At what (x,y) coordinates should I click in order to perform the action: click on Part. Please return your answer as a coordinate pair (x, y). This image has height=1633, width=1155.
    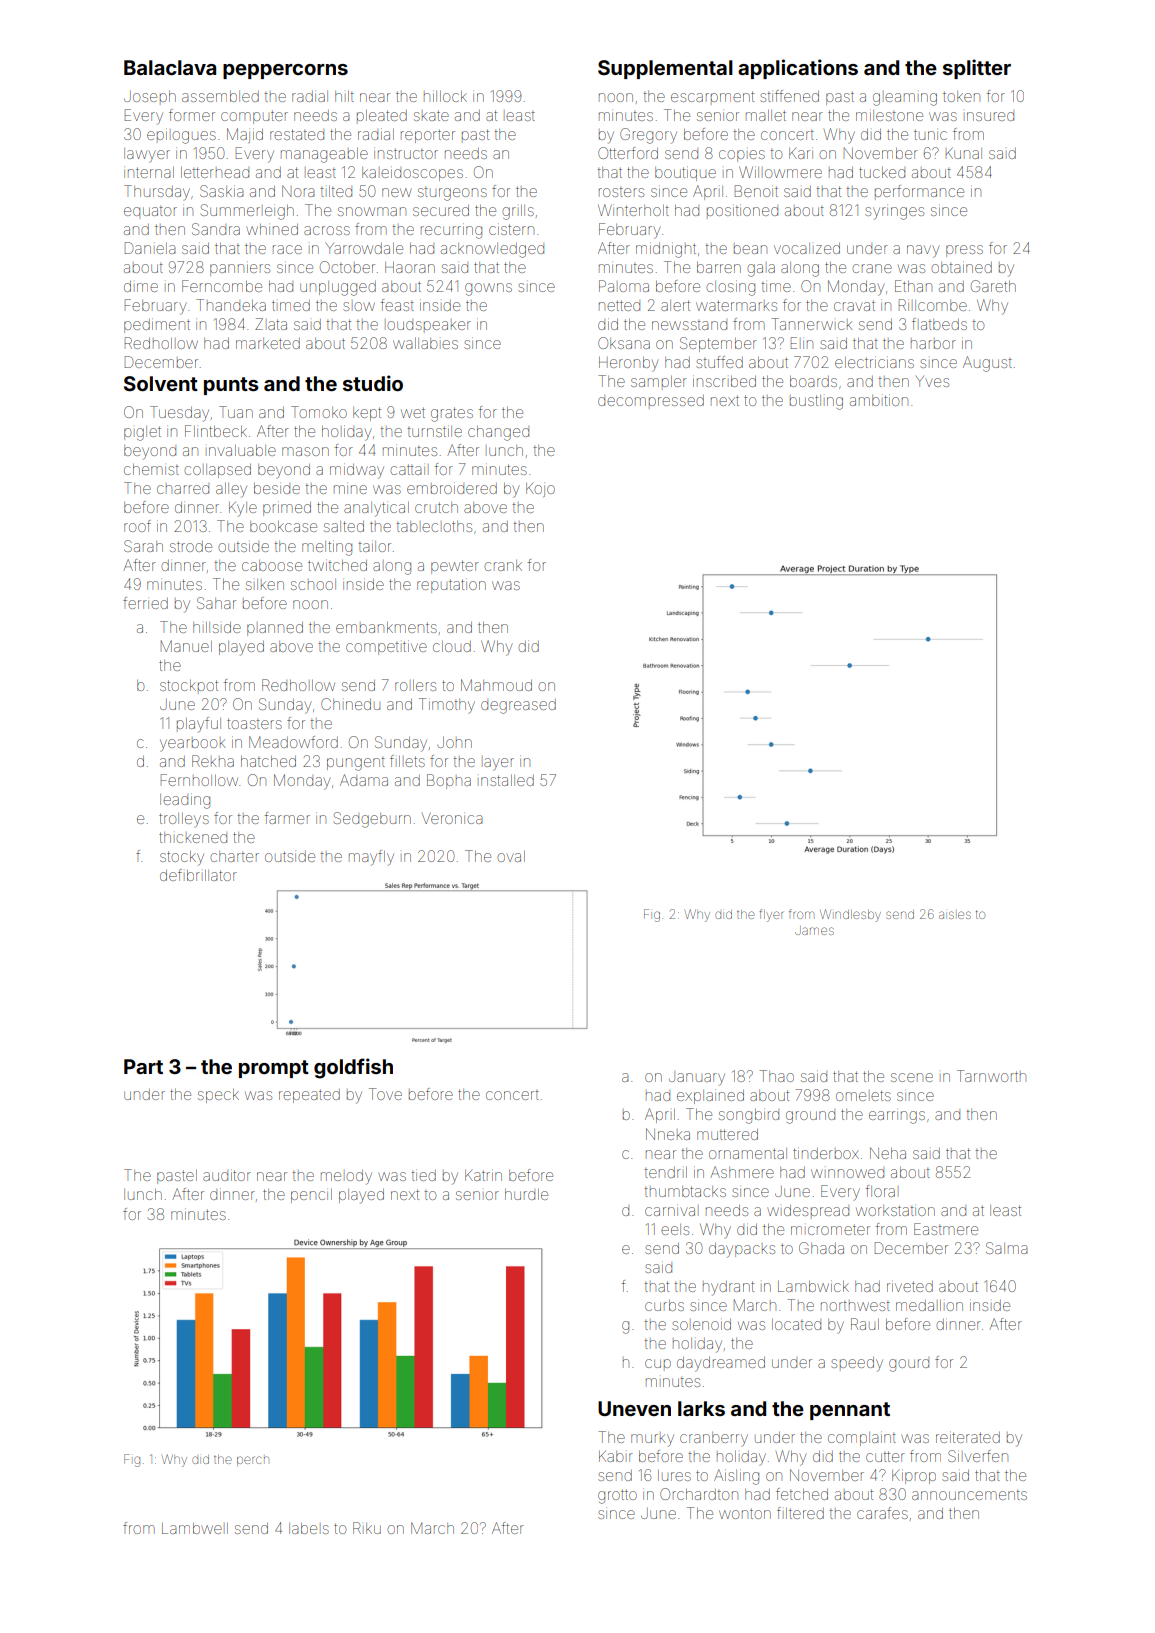
    Looking at the image, I should click on (143, 1066).
